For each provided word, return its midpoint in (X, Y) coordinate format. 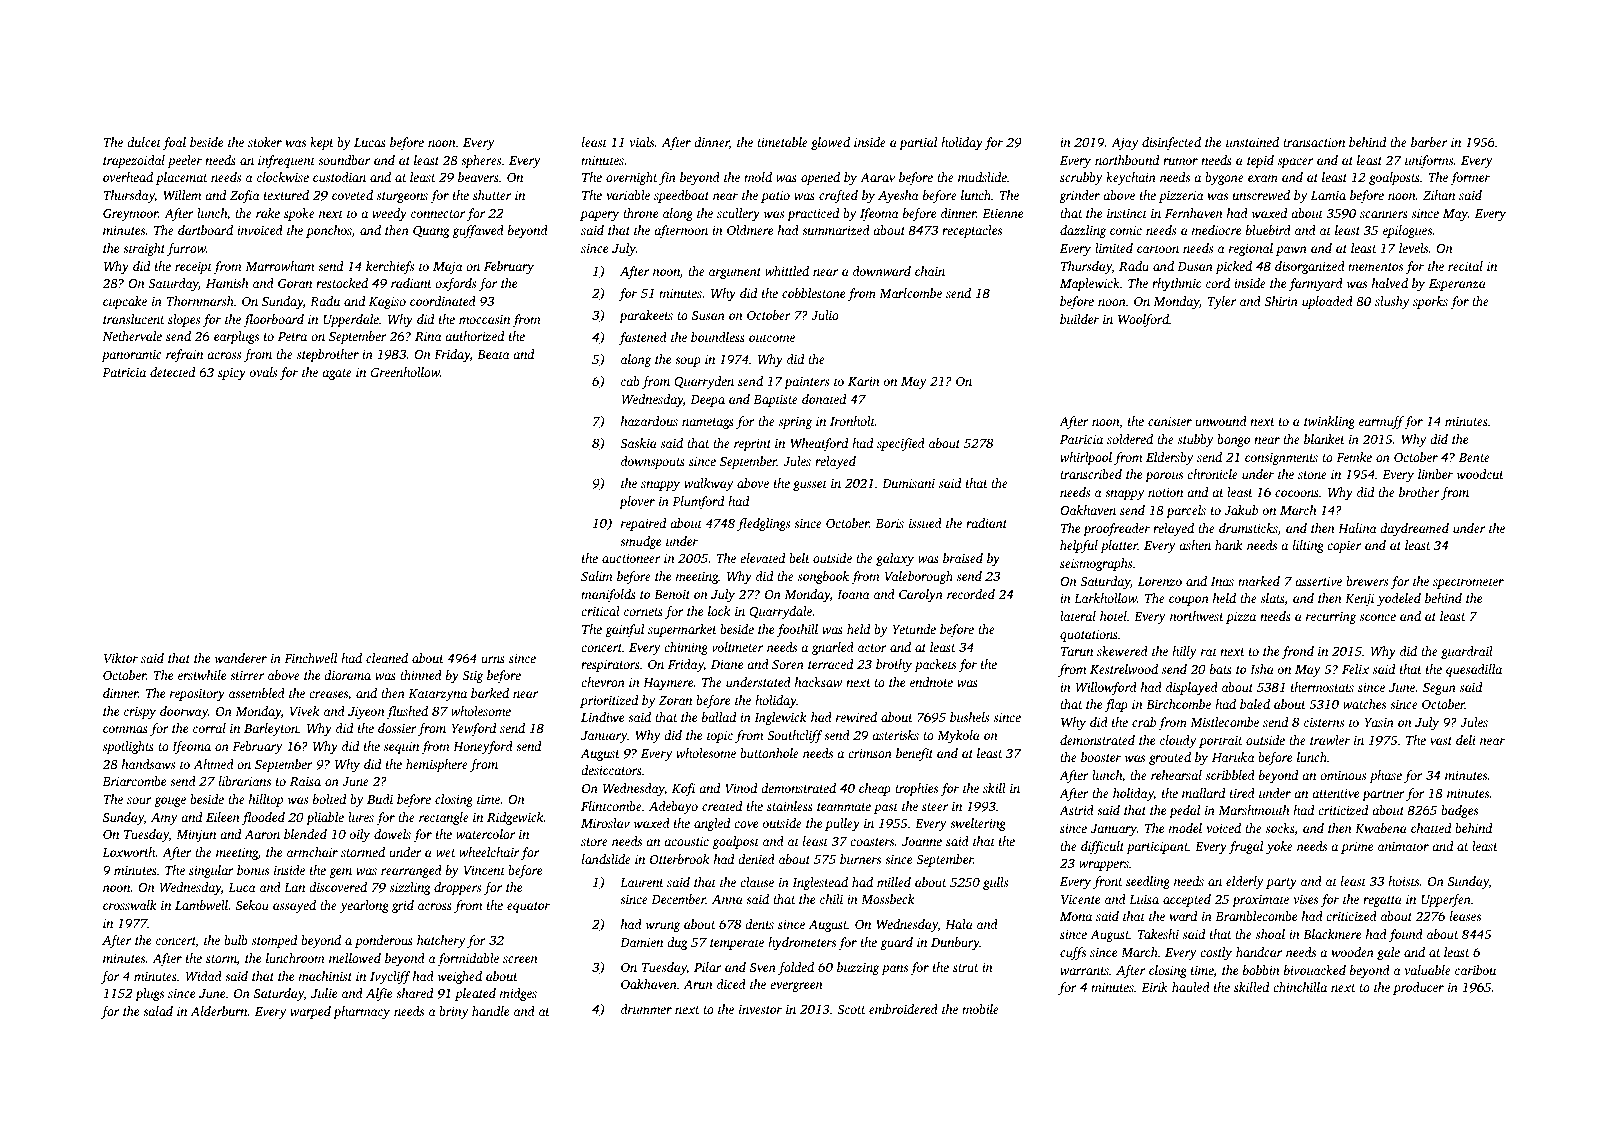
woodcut (1480, 474)
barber (1429, 142)
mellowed (355, 958)
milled (894, 882)
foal (174, 143)
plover (637, 502)
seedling (1148, 882)
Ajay (1124, 144)
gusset (810, 485)
